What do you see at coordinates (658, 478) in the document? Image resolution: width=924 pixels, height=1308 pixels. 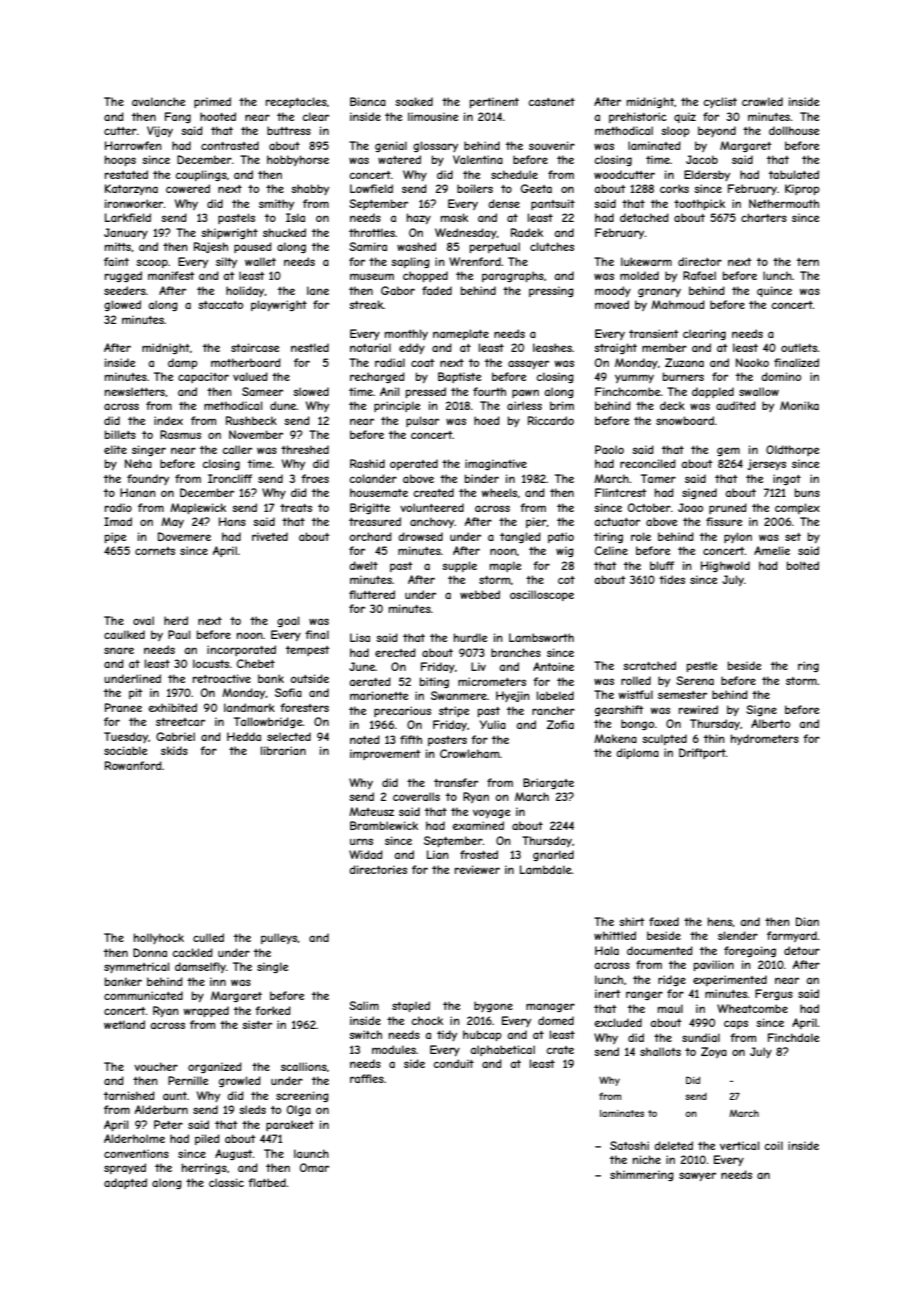 I see `Tamer` at bounding box center [658, 478].
